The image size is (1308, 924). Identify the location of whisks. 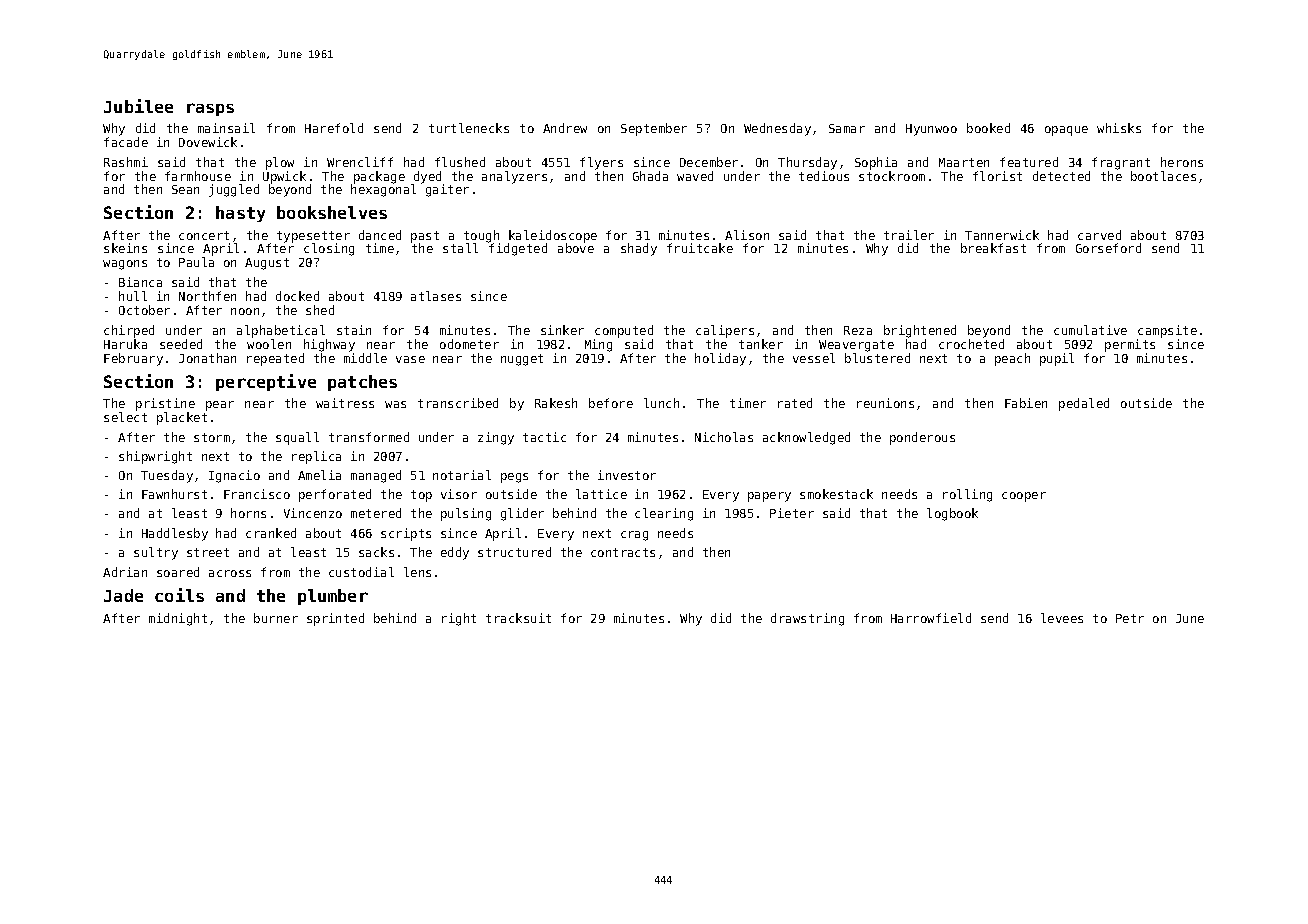
(1119, 128).
